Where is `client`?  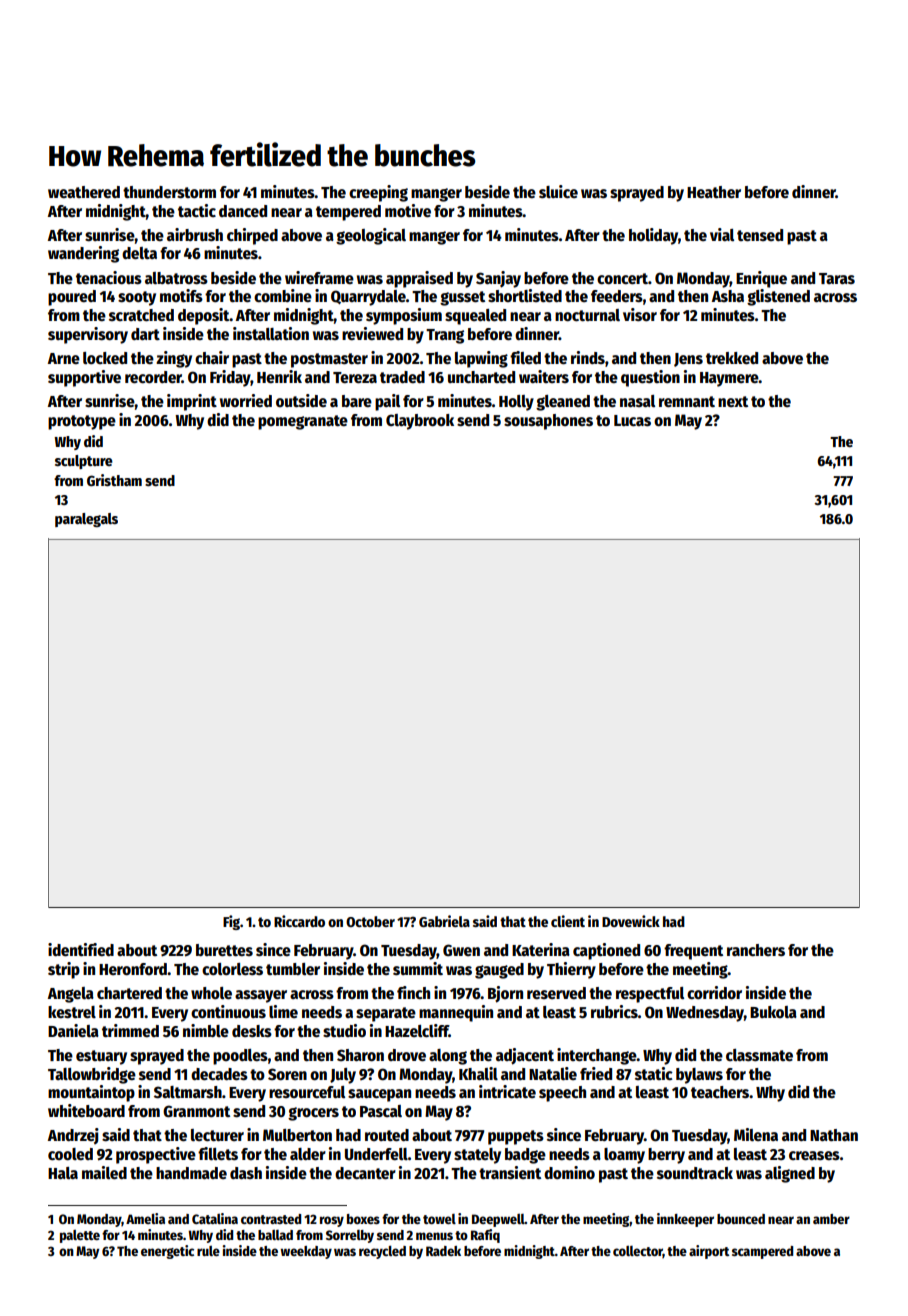
client is located at coordinates (568, 921).
